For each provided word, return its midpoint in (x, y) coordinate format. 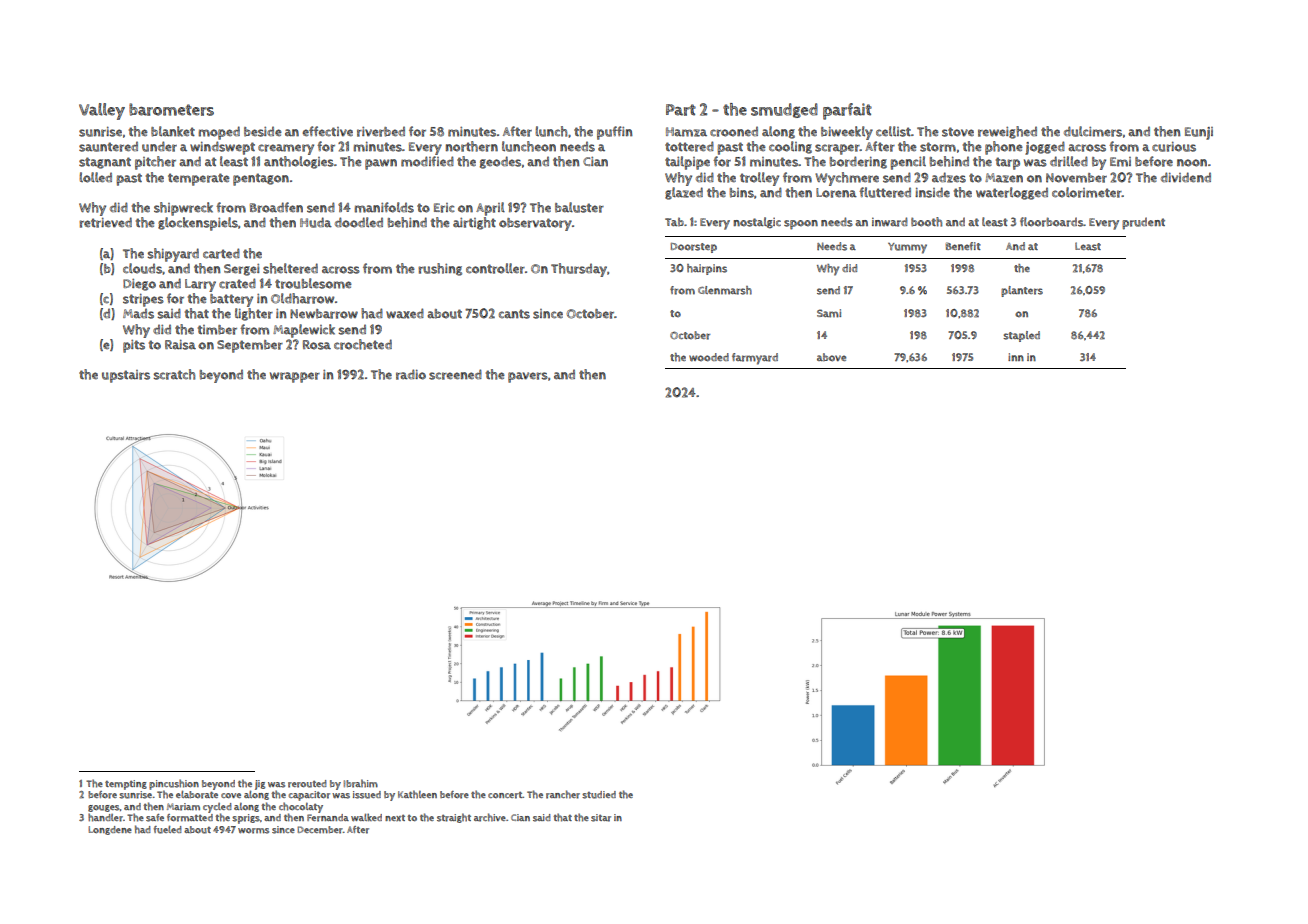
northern (472, 146)
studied (599, 795)
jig (260, 785)
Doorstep (694, 248)
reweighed (1007, 132)
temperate (199, 179)
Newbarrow (324, 314)
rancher (563, 794)
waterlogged (1012, 193)
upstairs (126, 376)
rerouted (307, 784)
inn (1016, 357)
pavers (528, 377)
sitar (601, 818)
